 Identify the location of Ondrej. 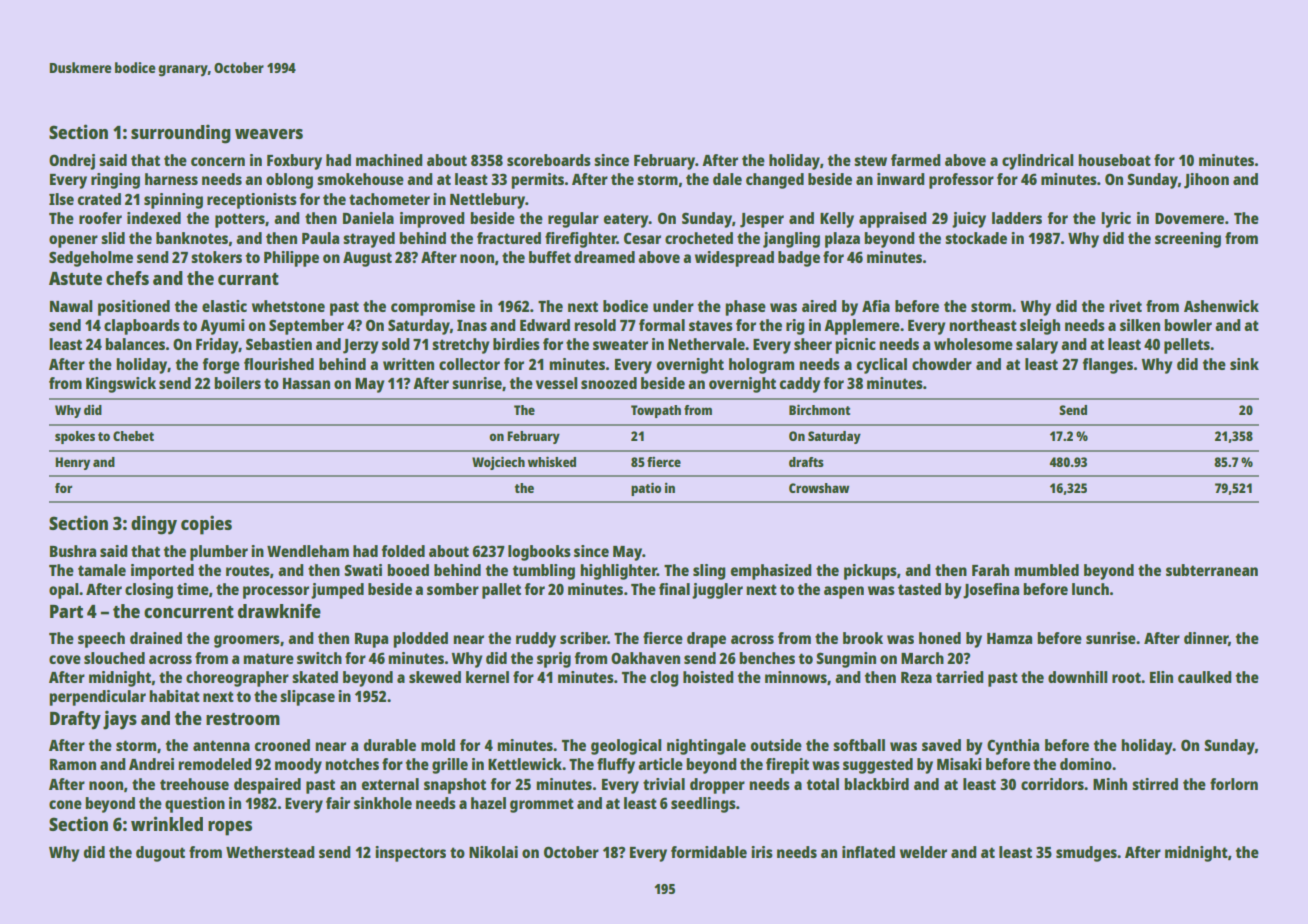
(72, 162).
